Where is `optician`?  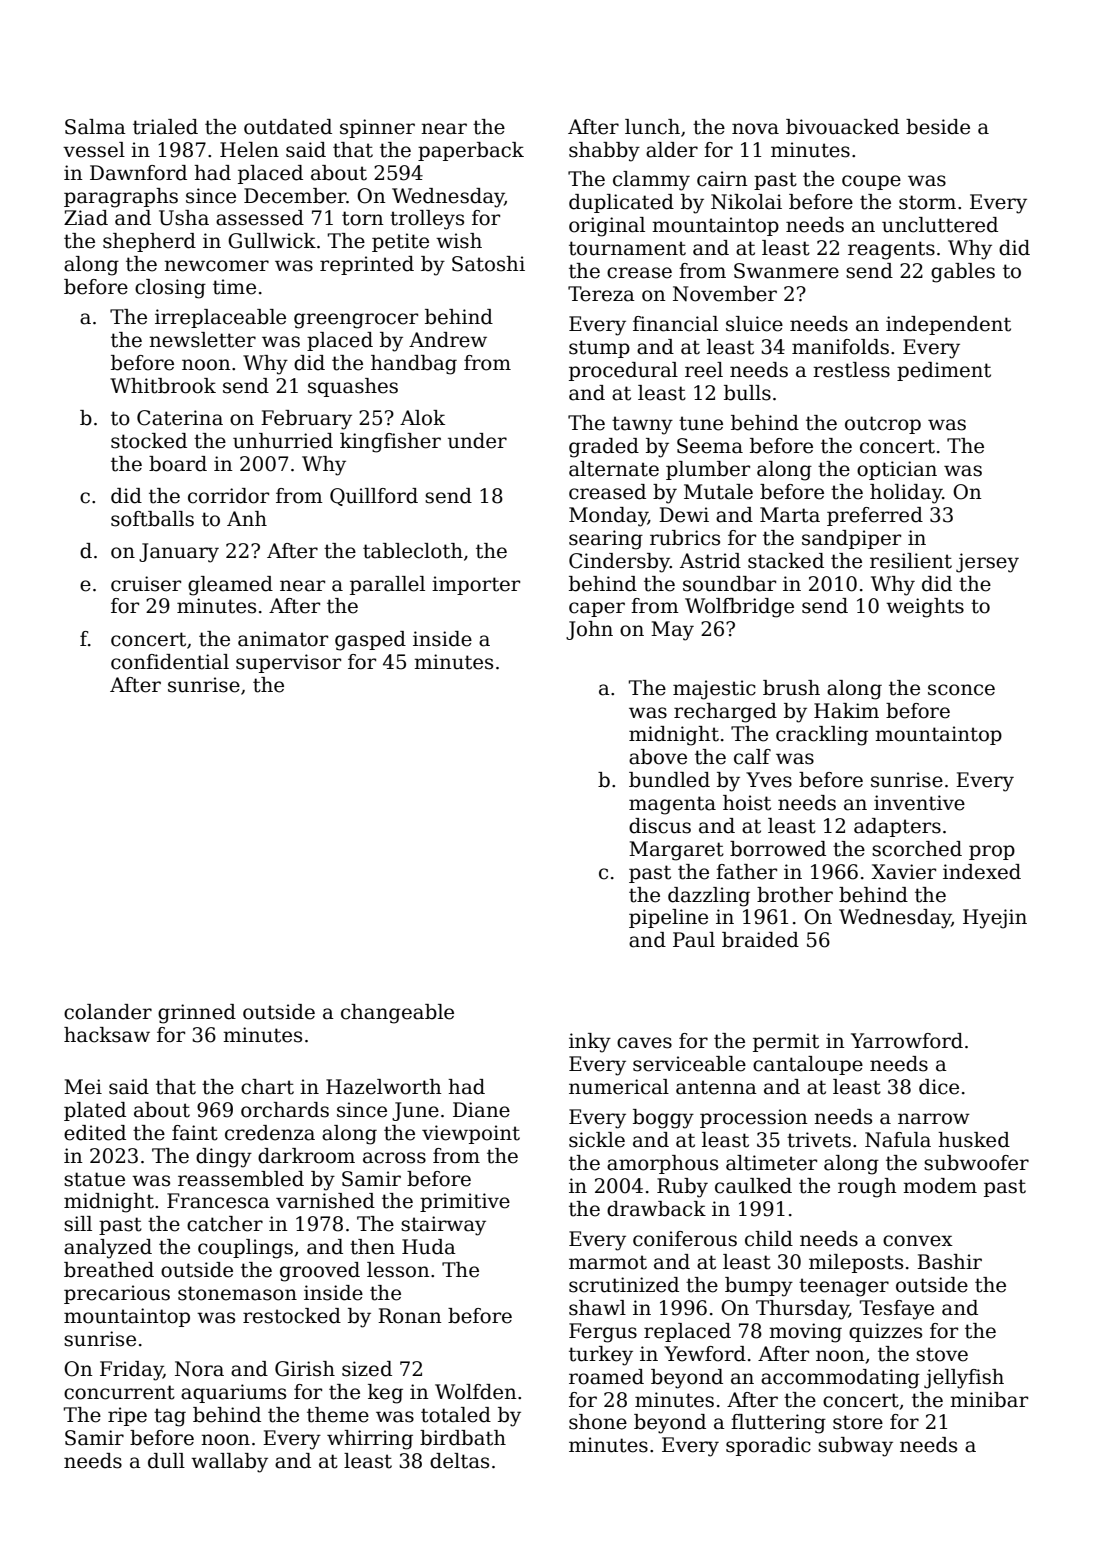
optician is located at coordinates (897, 470).
